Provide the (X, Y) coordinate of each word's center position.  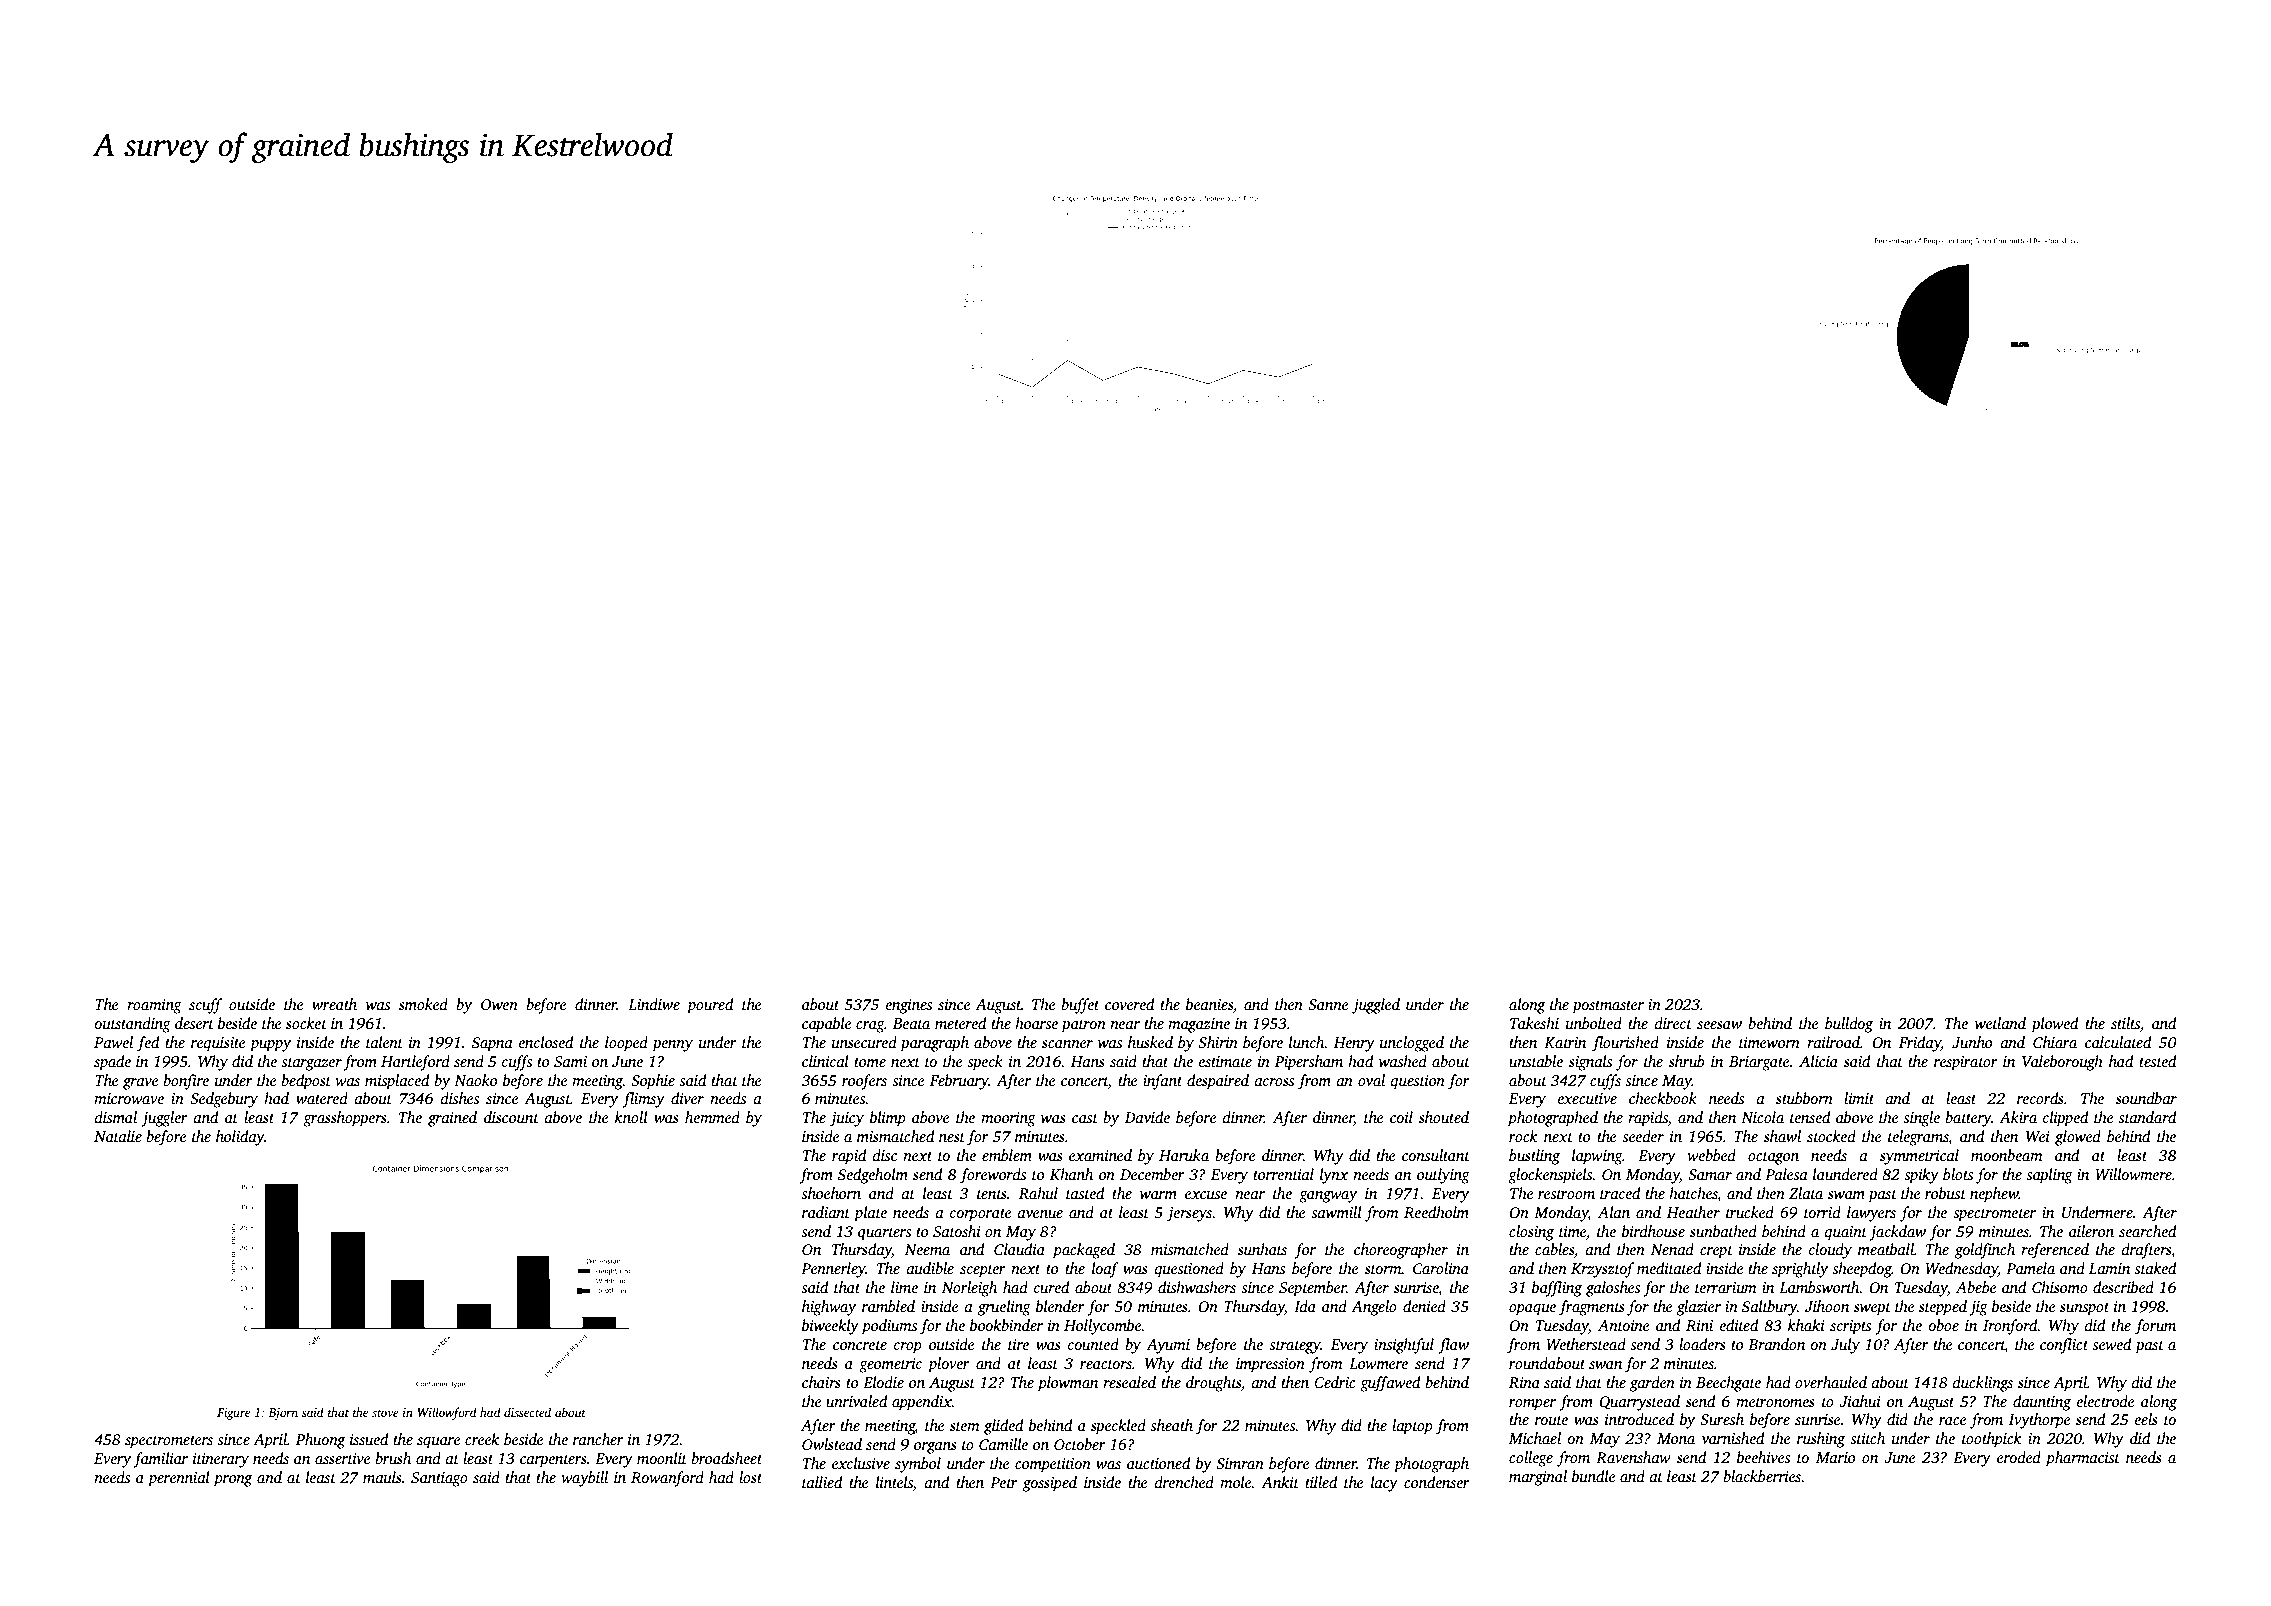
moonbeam (2007, 1155)
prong (232, 1481)
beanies (1209, 1004)
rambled (888, 1306)
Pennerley (833, 1270)
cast (1085, 1118)
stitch (1867, 1438)
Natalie (118, 1136)
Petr (1004, 1482)
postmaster (1608, 1007)
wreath (334, 1004)
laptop (1412, 1427)
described (2123, 1287)
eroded (2019, 1457)
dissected (527, 1412)
